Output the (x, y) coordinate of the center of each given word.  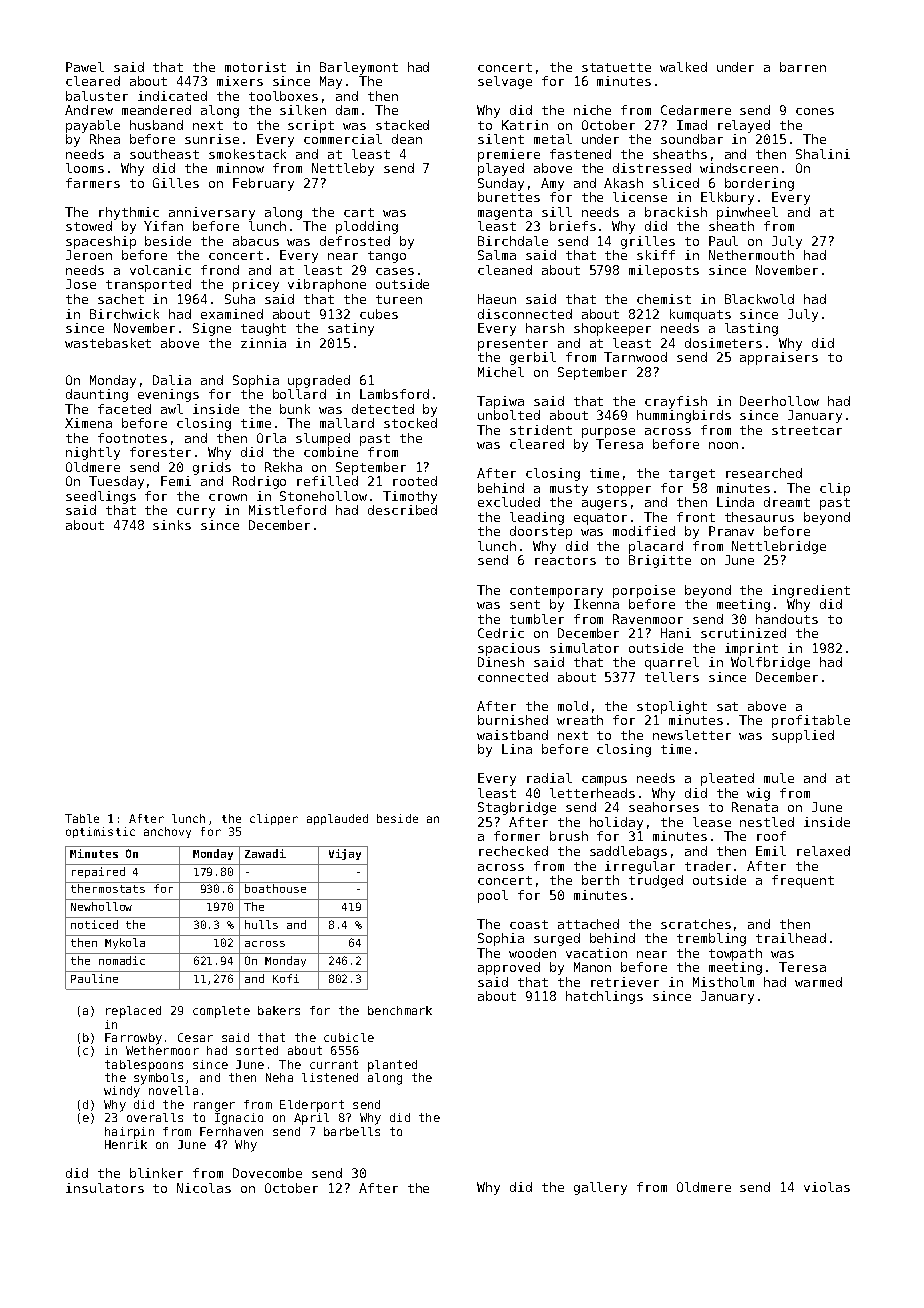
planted (392, 1066)
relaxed (823, 851)
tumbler (537, 619)
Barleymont (359, 68)
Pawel (85, 67)
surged (557, 939)
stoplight (672, 707)
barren (803, 67)
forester (160, 452)
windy (122, 1092)
